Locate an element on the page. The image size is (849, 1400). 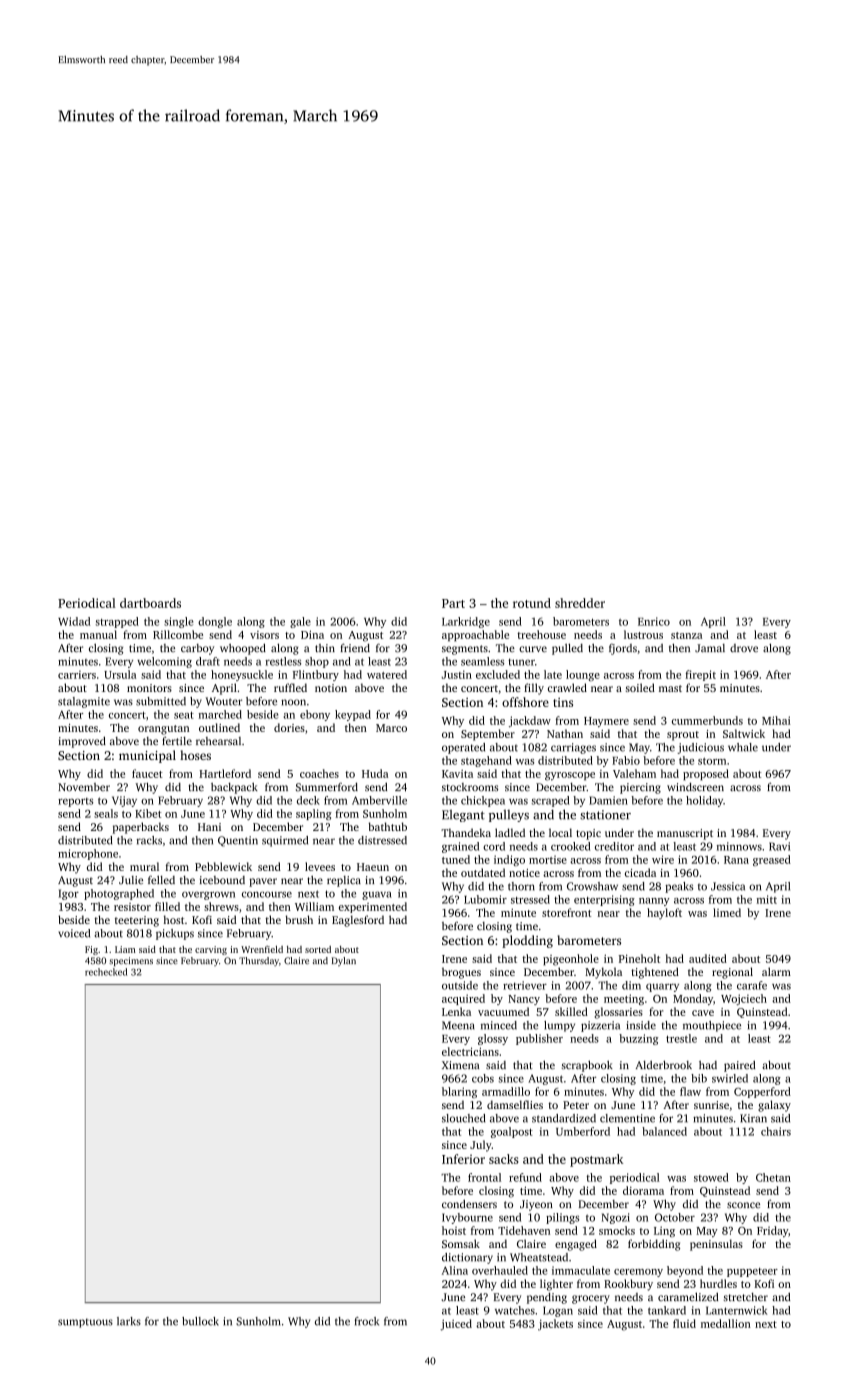
sumptuous is located at coordinates (85, 1323).
